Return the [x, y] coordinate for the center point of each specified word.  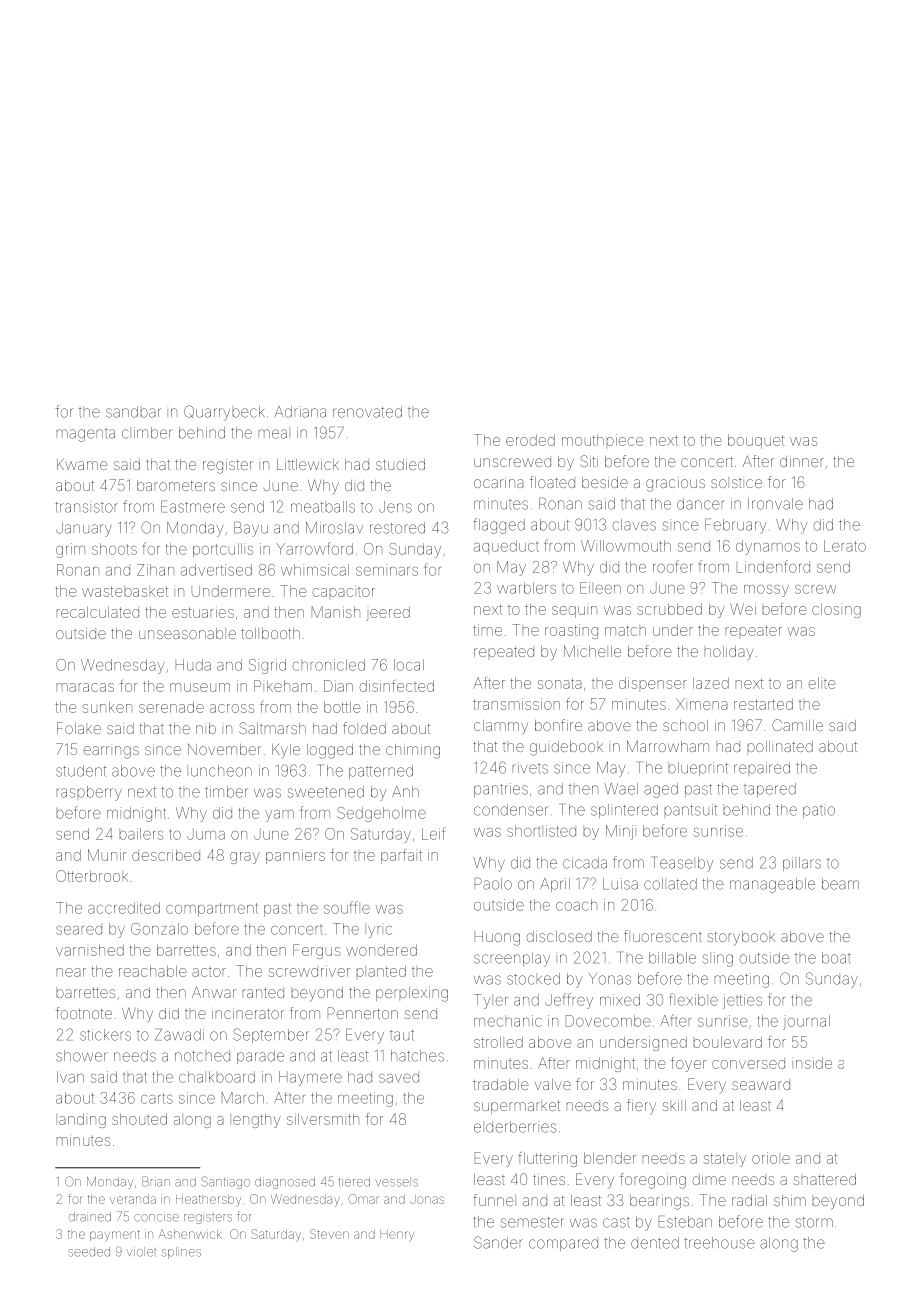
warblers [526, 588]
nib [206, 728]
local [409, 665]
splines [181, 1253]
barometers [176, 485]
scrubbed [669, 609]
